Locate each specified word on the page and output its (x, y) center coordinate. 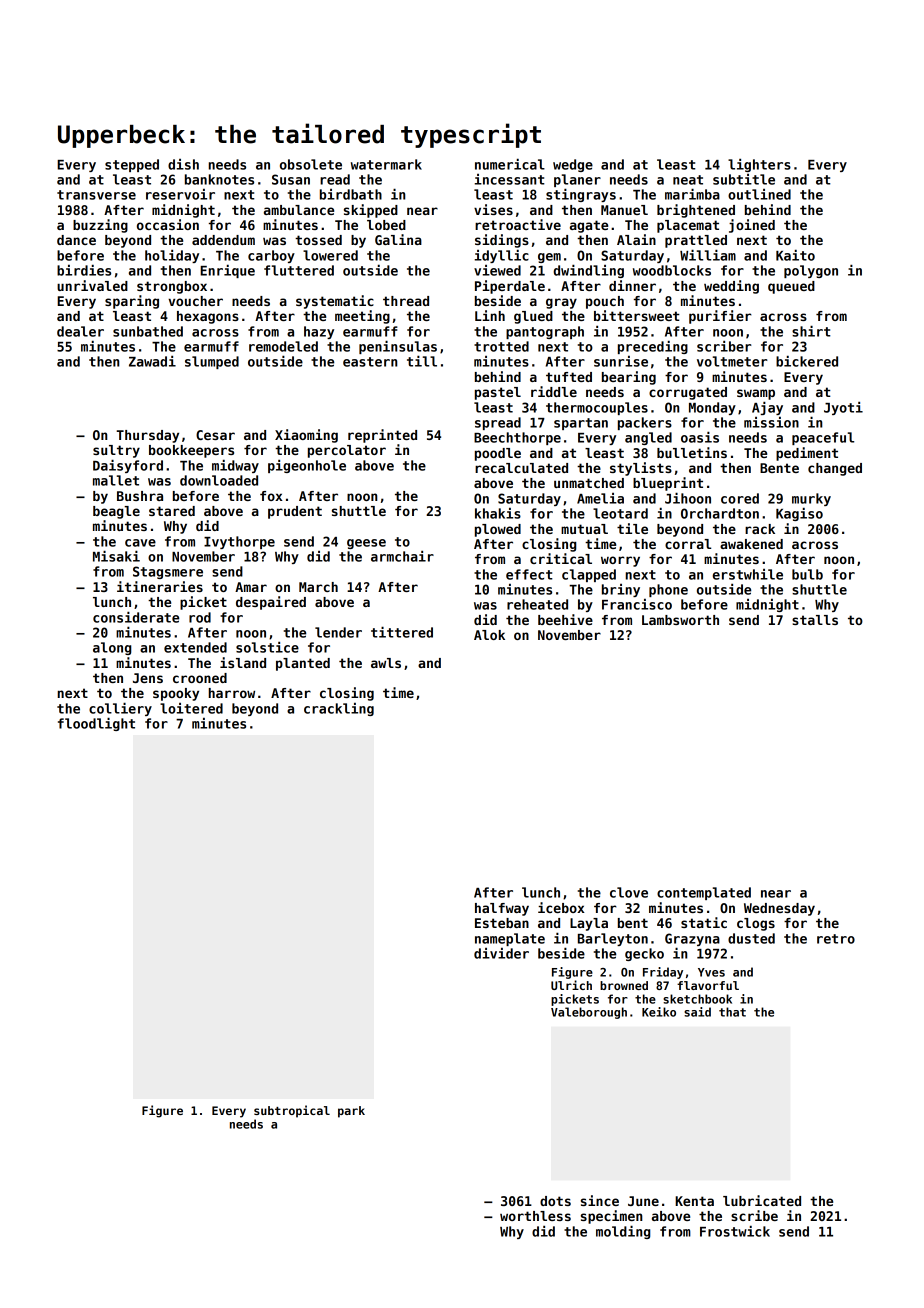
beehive (565, 619)
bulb (807, 574)
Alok (489, 635)
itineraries (160, 586)
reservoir (180, 194)
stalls (815, 620)
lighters (759, 165)
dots (555, 1201)
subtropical (292, 1111)
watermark (386, 164)
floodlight (96, 724)
